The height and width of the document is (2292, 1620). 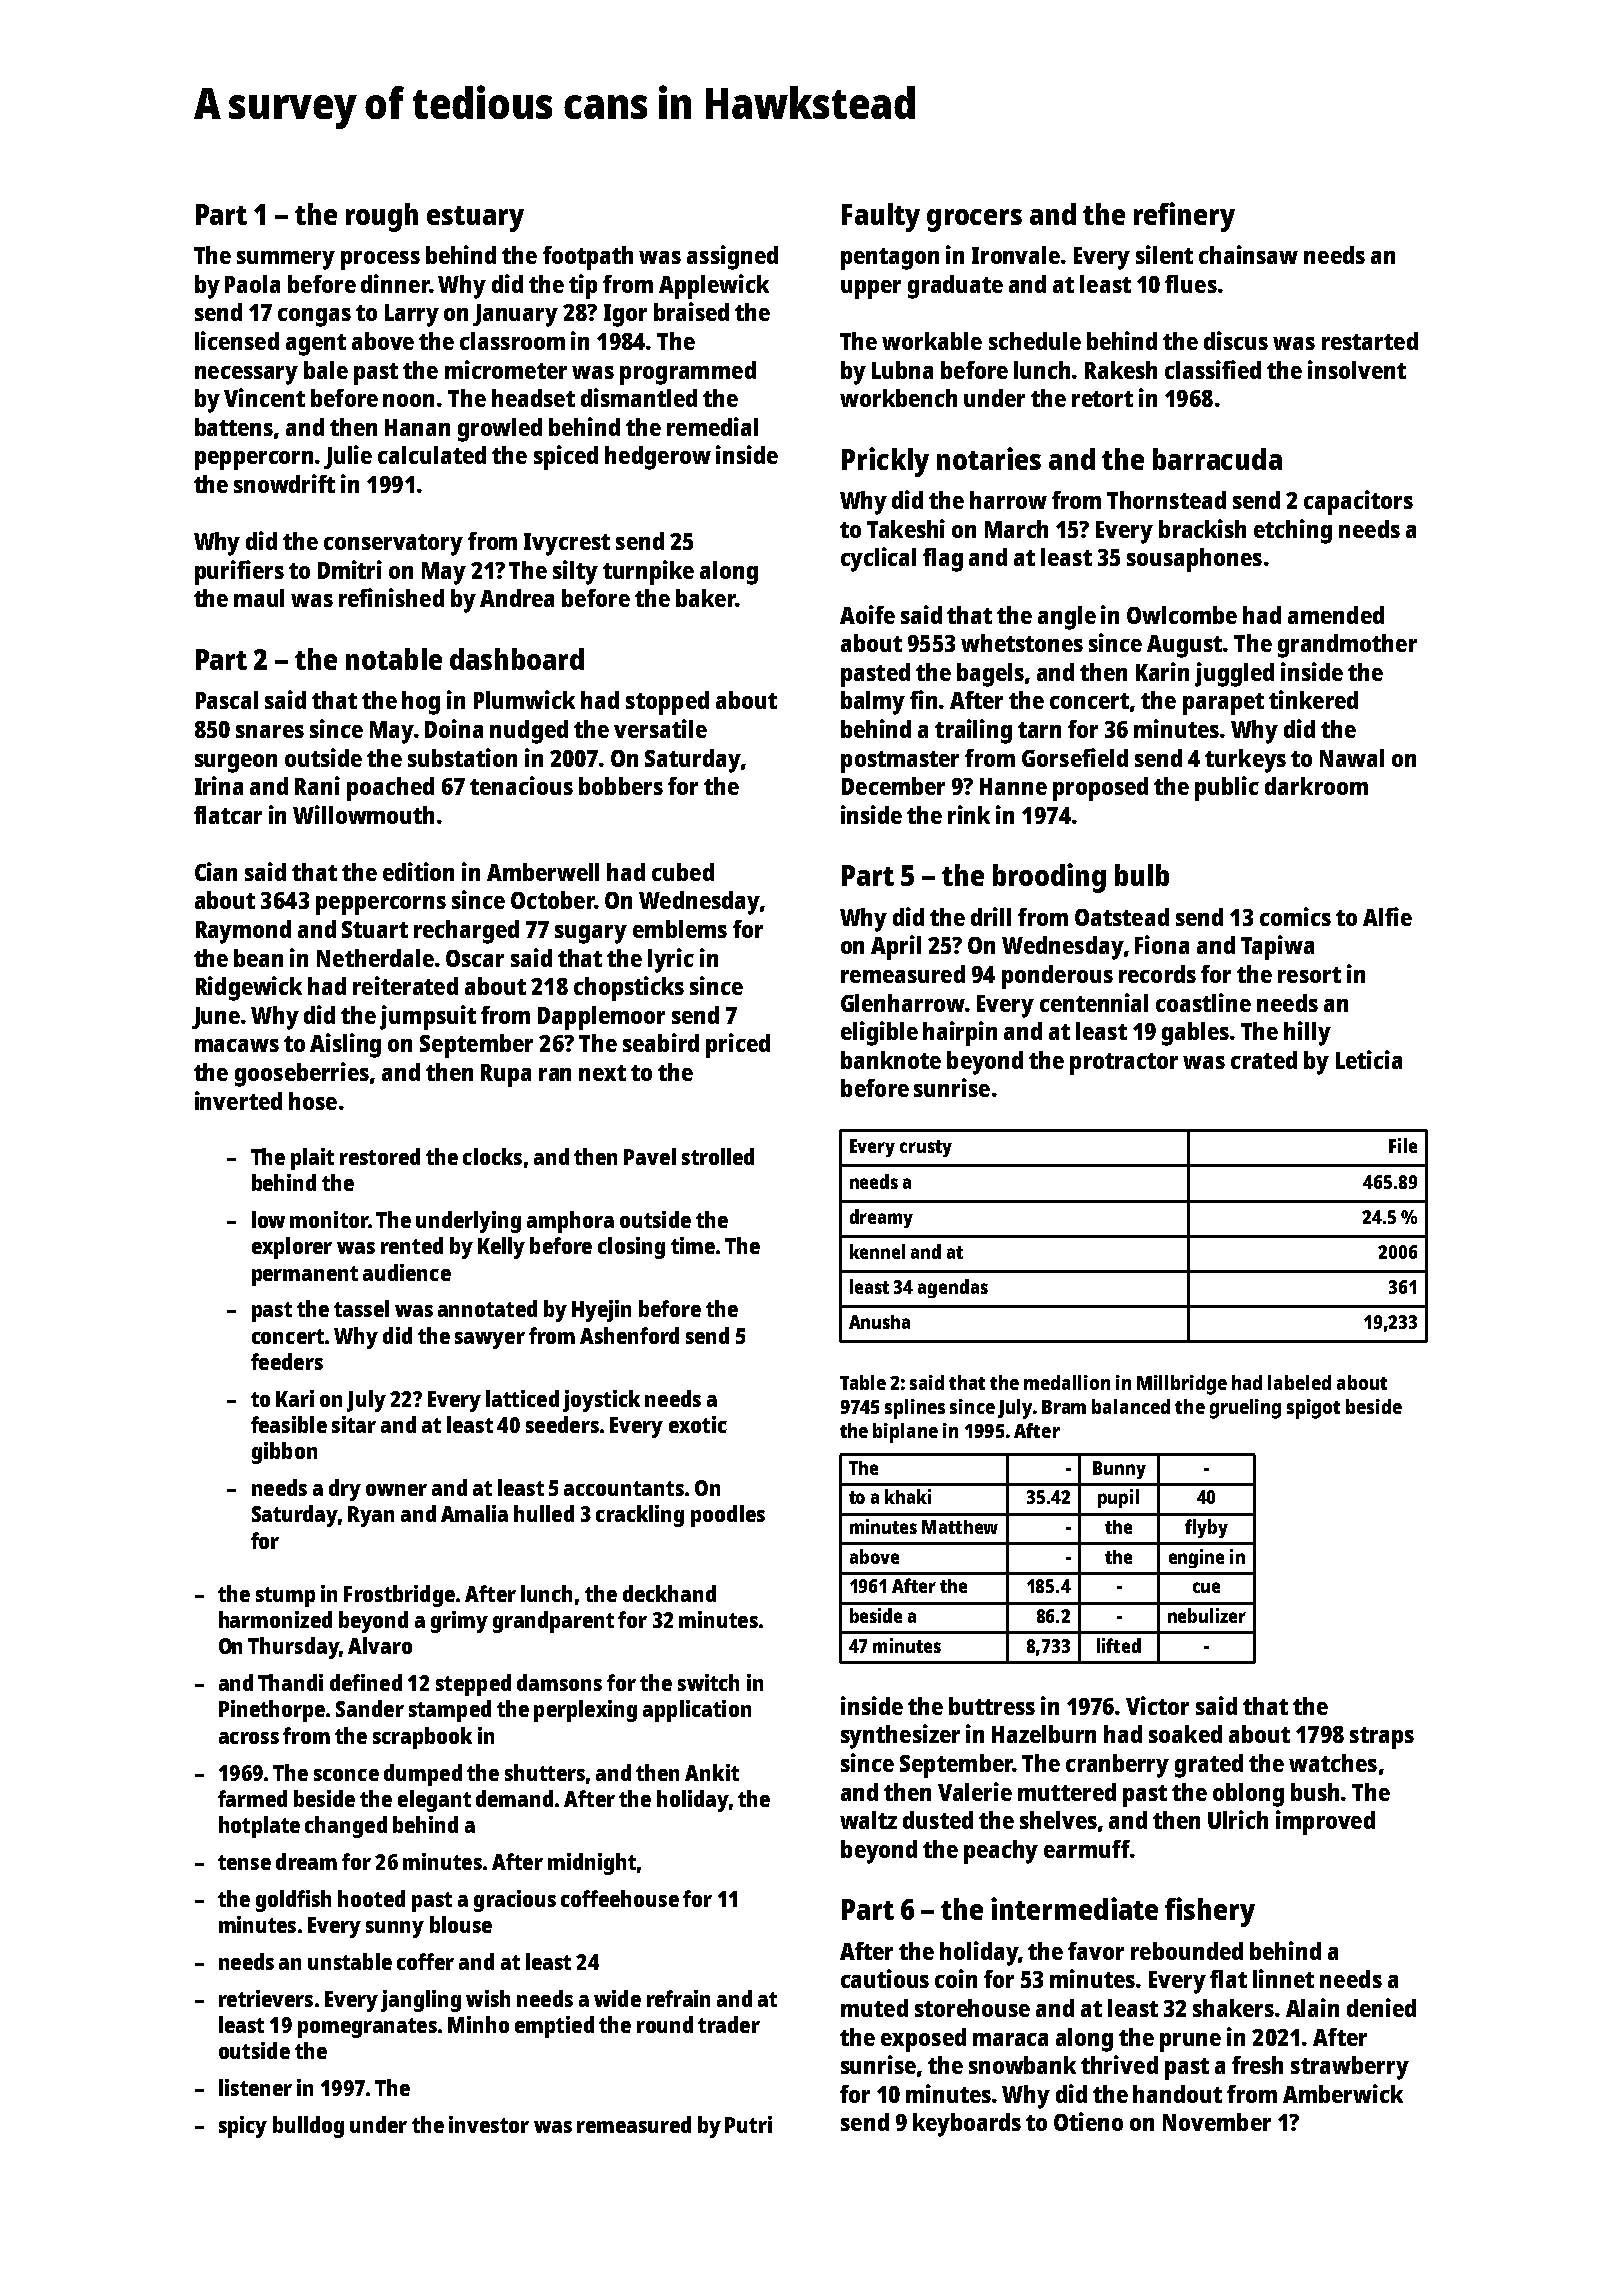 What do you see at coordinates (881, 217) in the document?
I see `Faulty` at bounding box center [881, 217].
